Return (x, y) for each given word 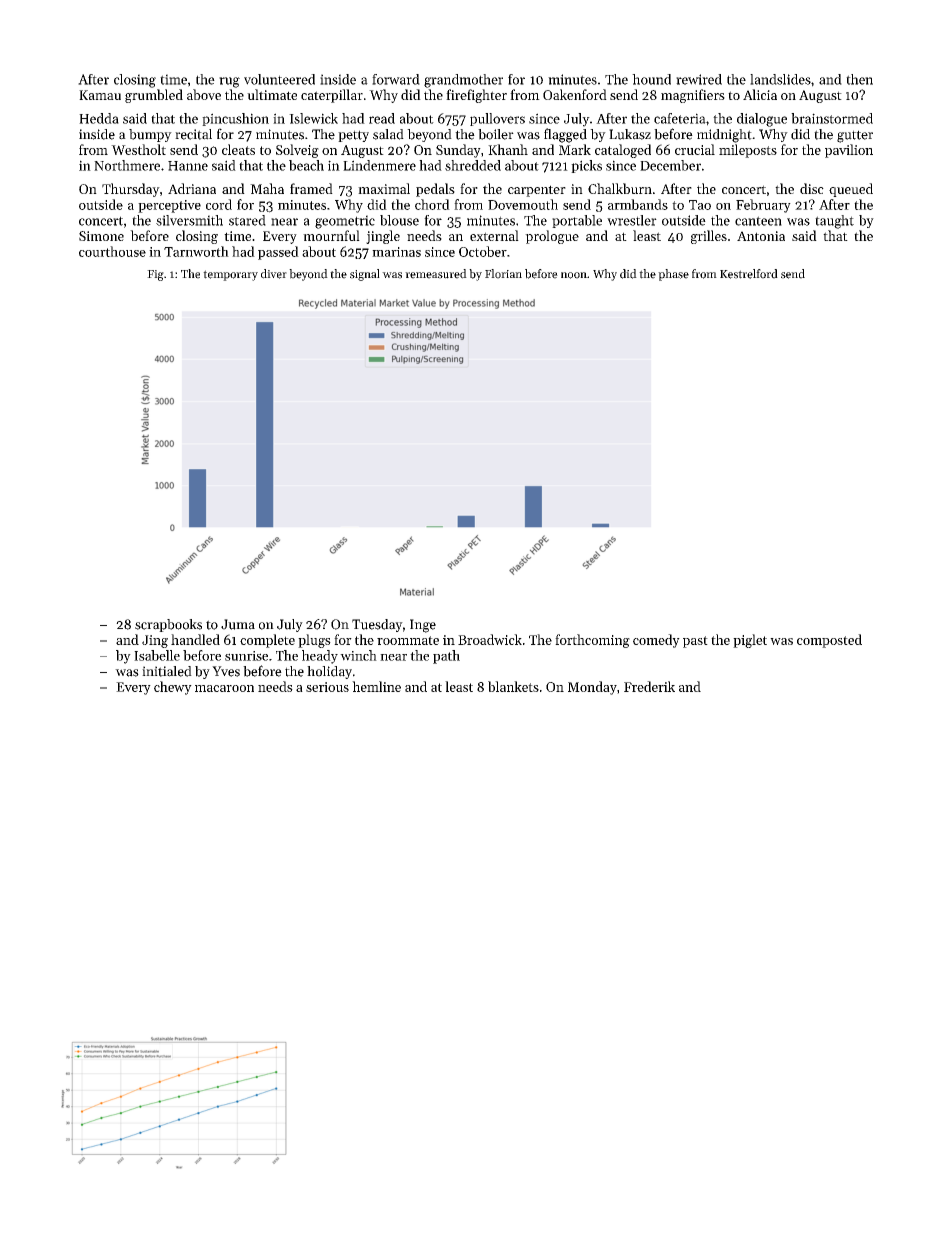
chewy (173, 688)
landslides (780, 79)
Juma (238, 624)
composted (829, 641)
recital (193, 134)
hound (651, 79)
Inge (423, 626)
